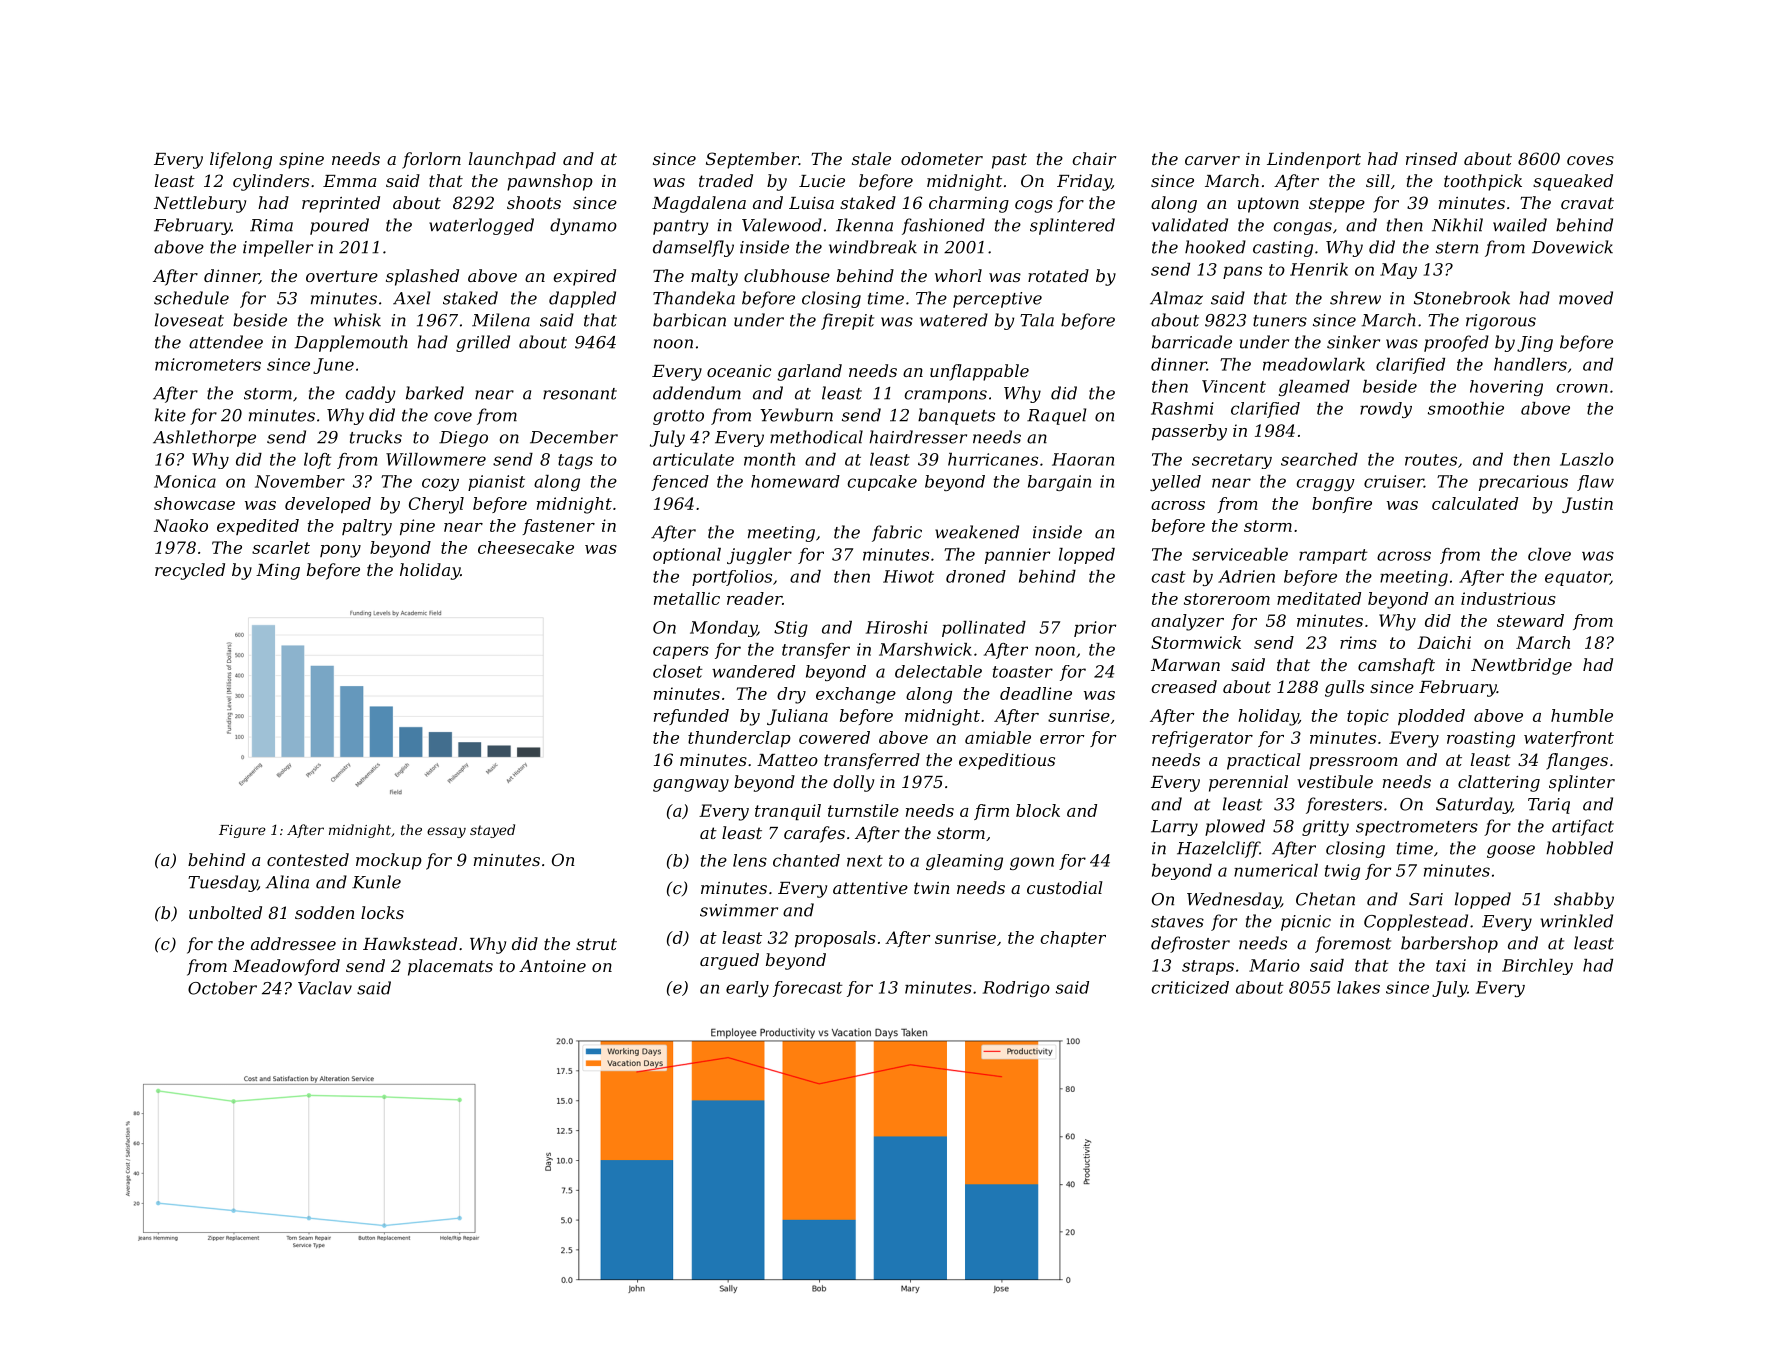  What do you see at coordinates (1175, 483) in the screenshot?
I see `yelled` at bounding box center [1175, 483].
